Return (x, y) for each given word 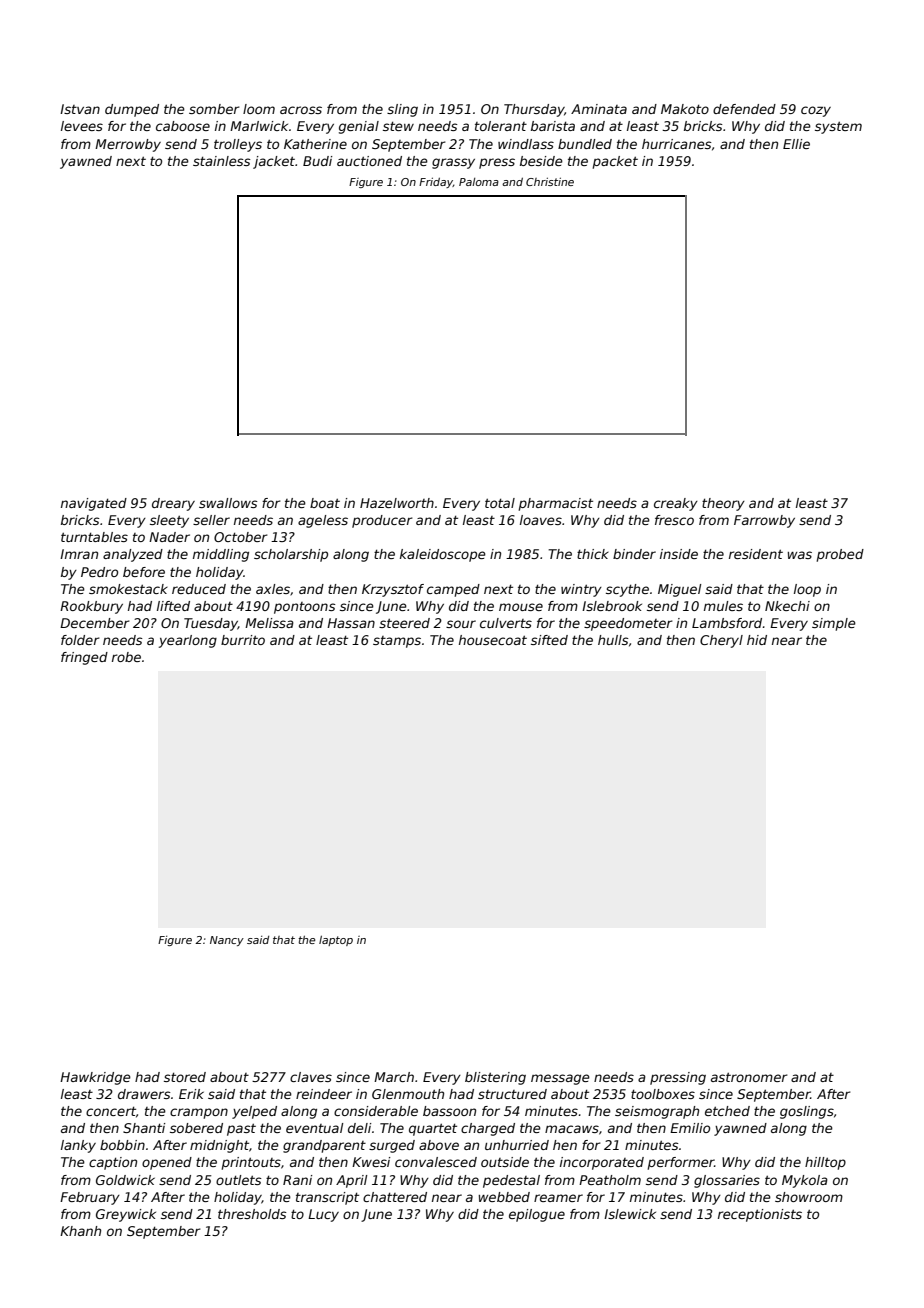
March (394, 1077)
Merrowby (128, 145)
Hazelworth (397, 503)
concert (111, 1111)
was (799, 555)
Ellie (796, 144)
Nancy (227, 941)
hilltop (825, 1163)
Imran (79, 554)
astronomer (749, 1077)
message (560, 1079)
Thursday (534, 110)
